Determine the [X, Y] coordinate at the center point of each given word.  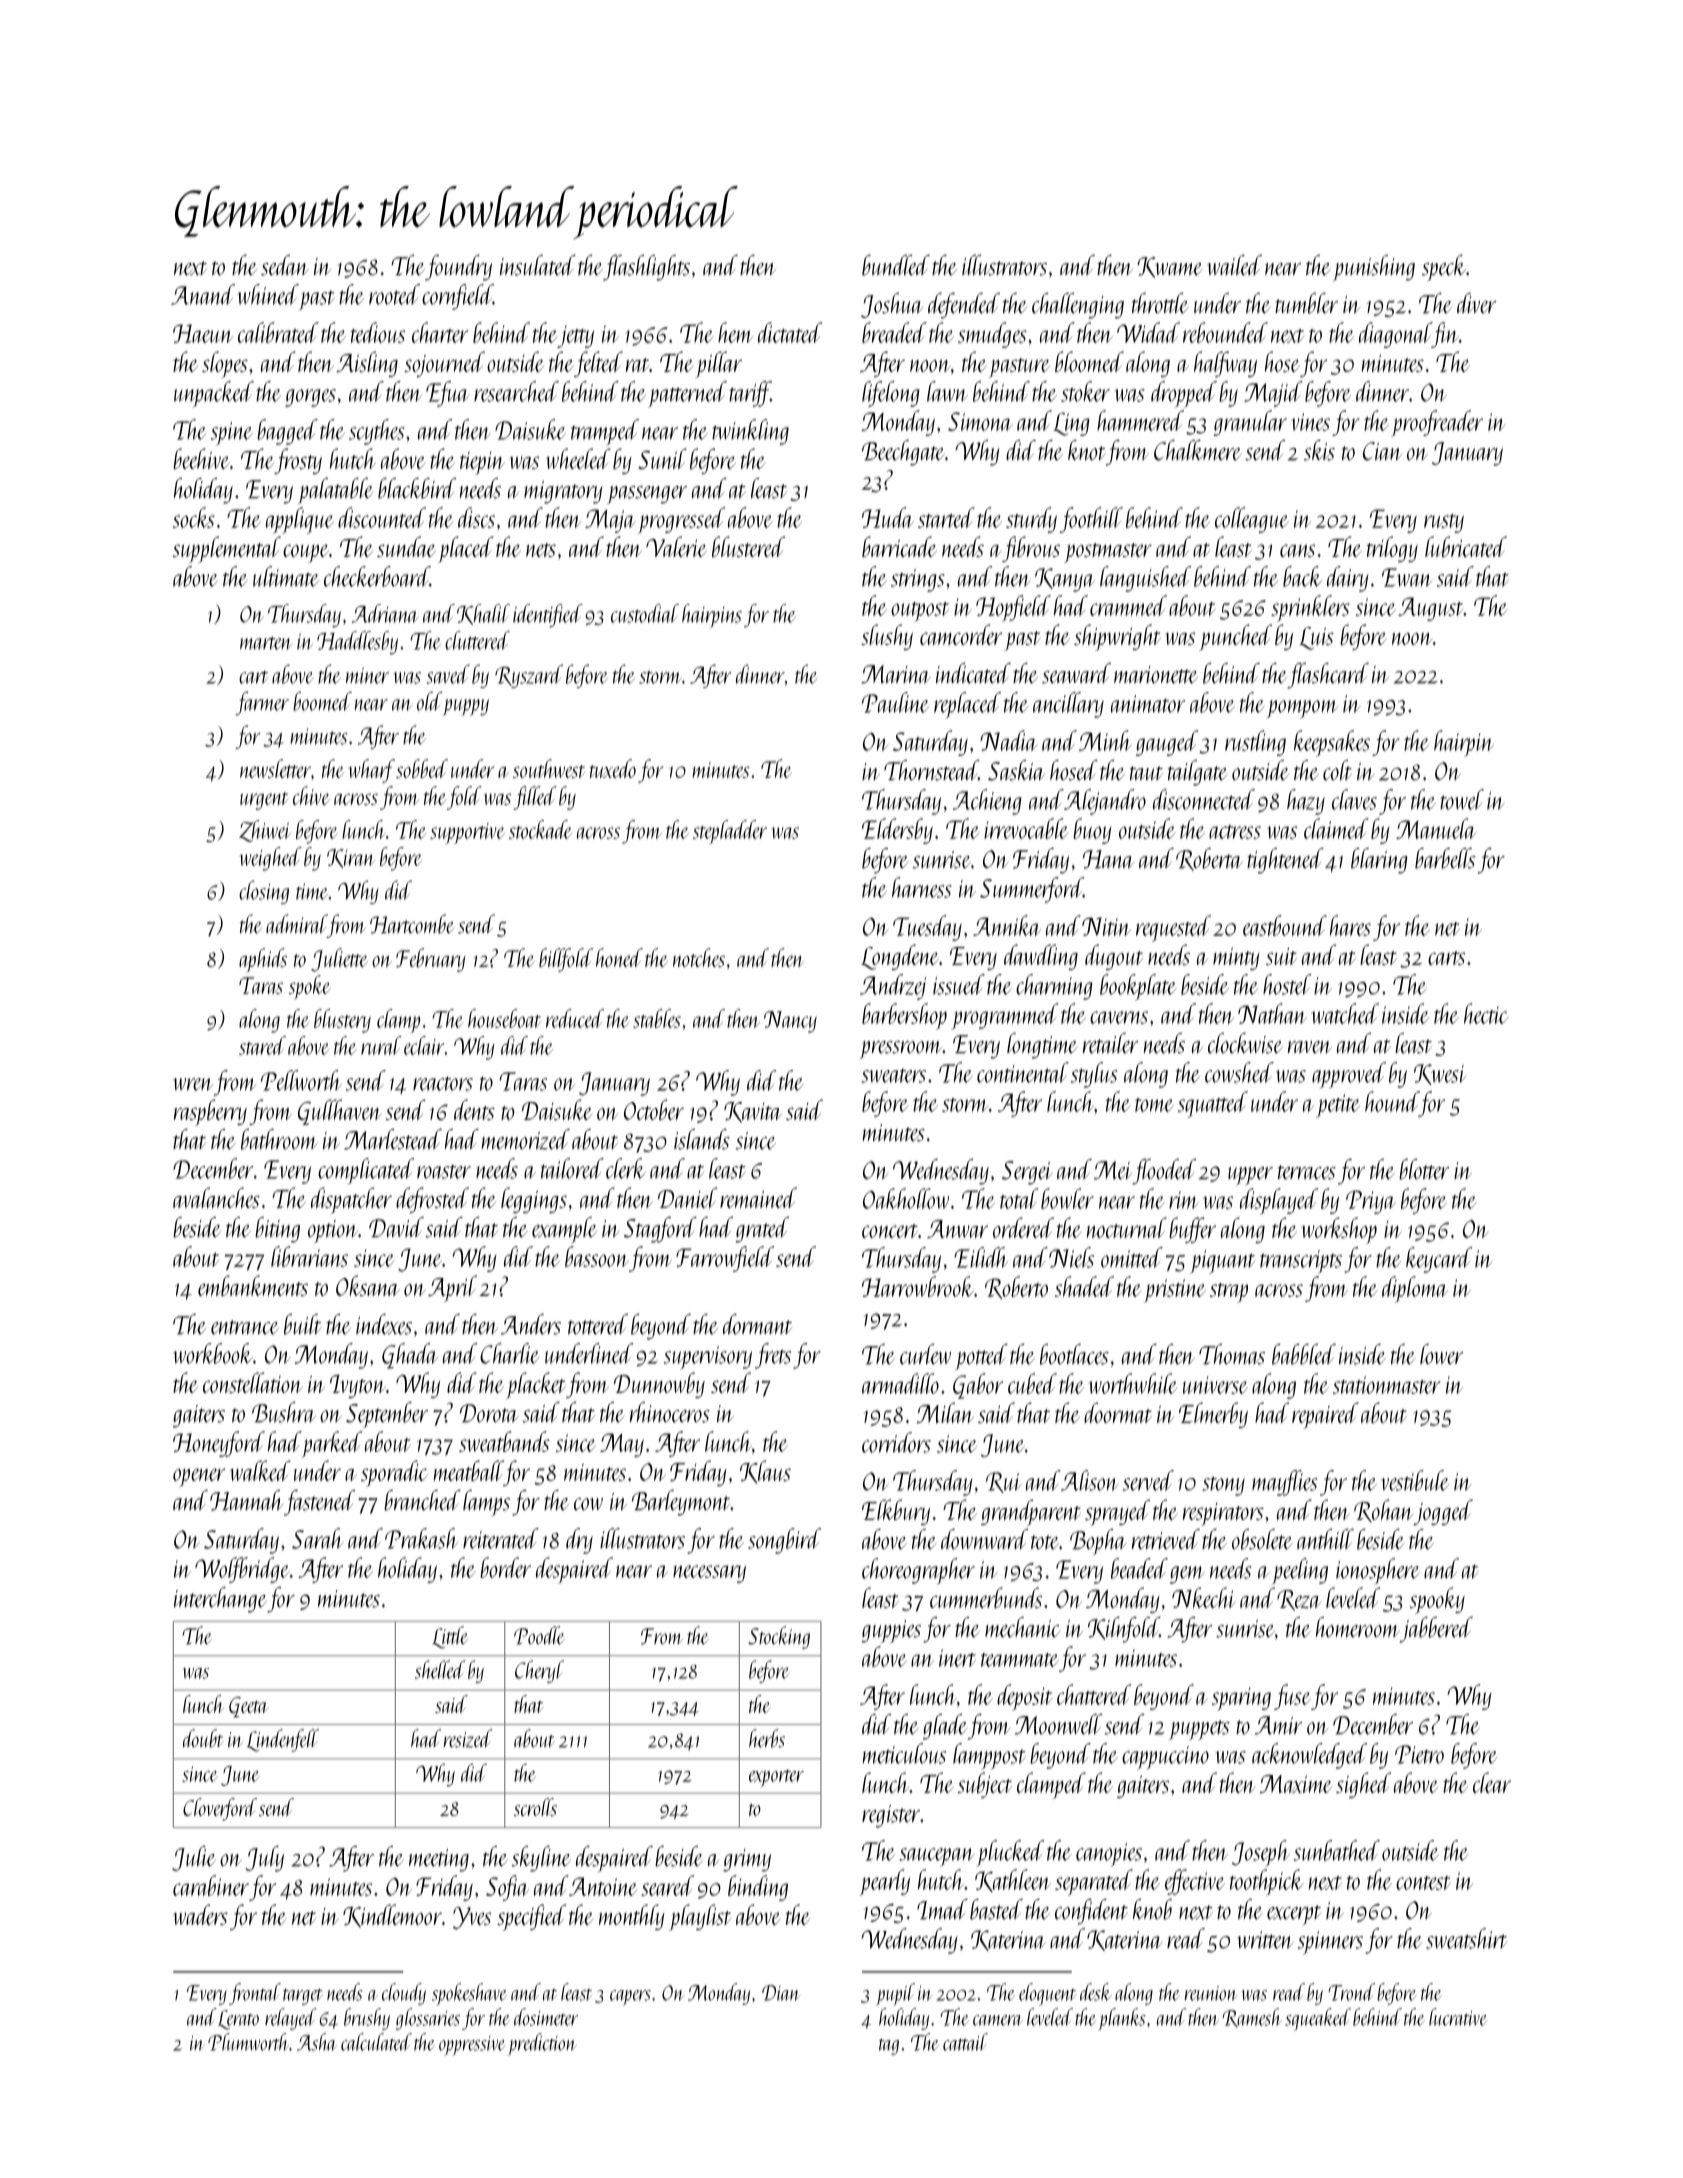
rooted [394, 294]
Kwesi [1440, 1074]
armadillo [900, 1383]
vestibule [1415, 1480]
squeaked [1318, 2019]
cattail [965, 2042]
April [452, 1288]
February [431, 960]
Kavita [753, 1112]
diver [1476, 303]
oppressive [472, 2046]
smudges [992, 335]
